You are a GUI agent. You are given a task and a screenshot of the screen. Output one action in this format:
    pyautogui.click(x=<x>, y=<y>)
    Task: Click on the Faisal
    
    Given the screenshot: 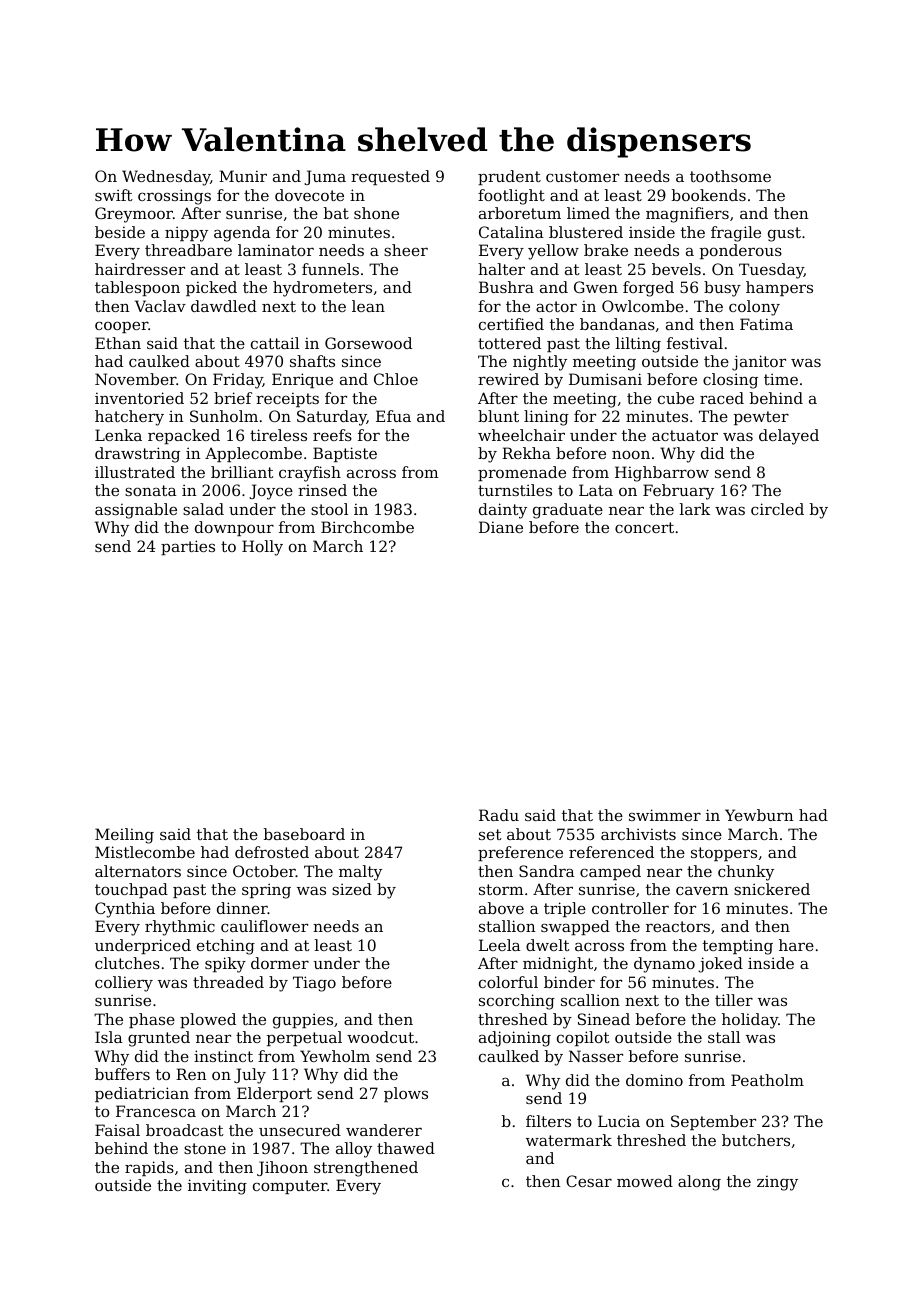 What is the action you would take?
    pyautogui.click(x=117, y=1130)
